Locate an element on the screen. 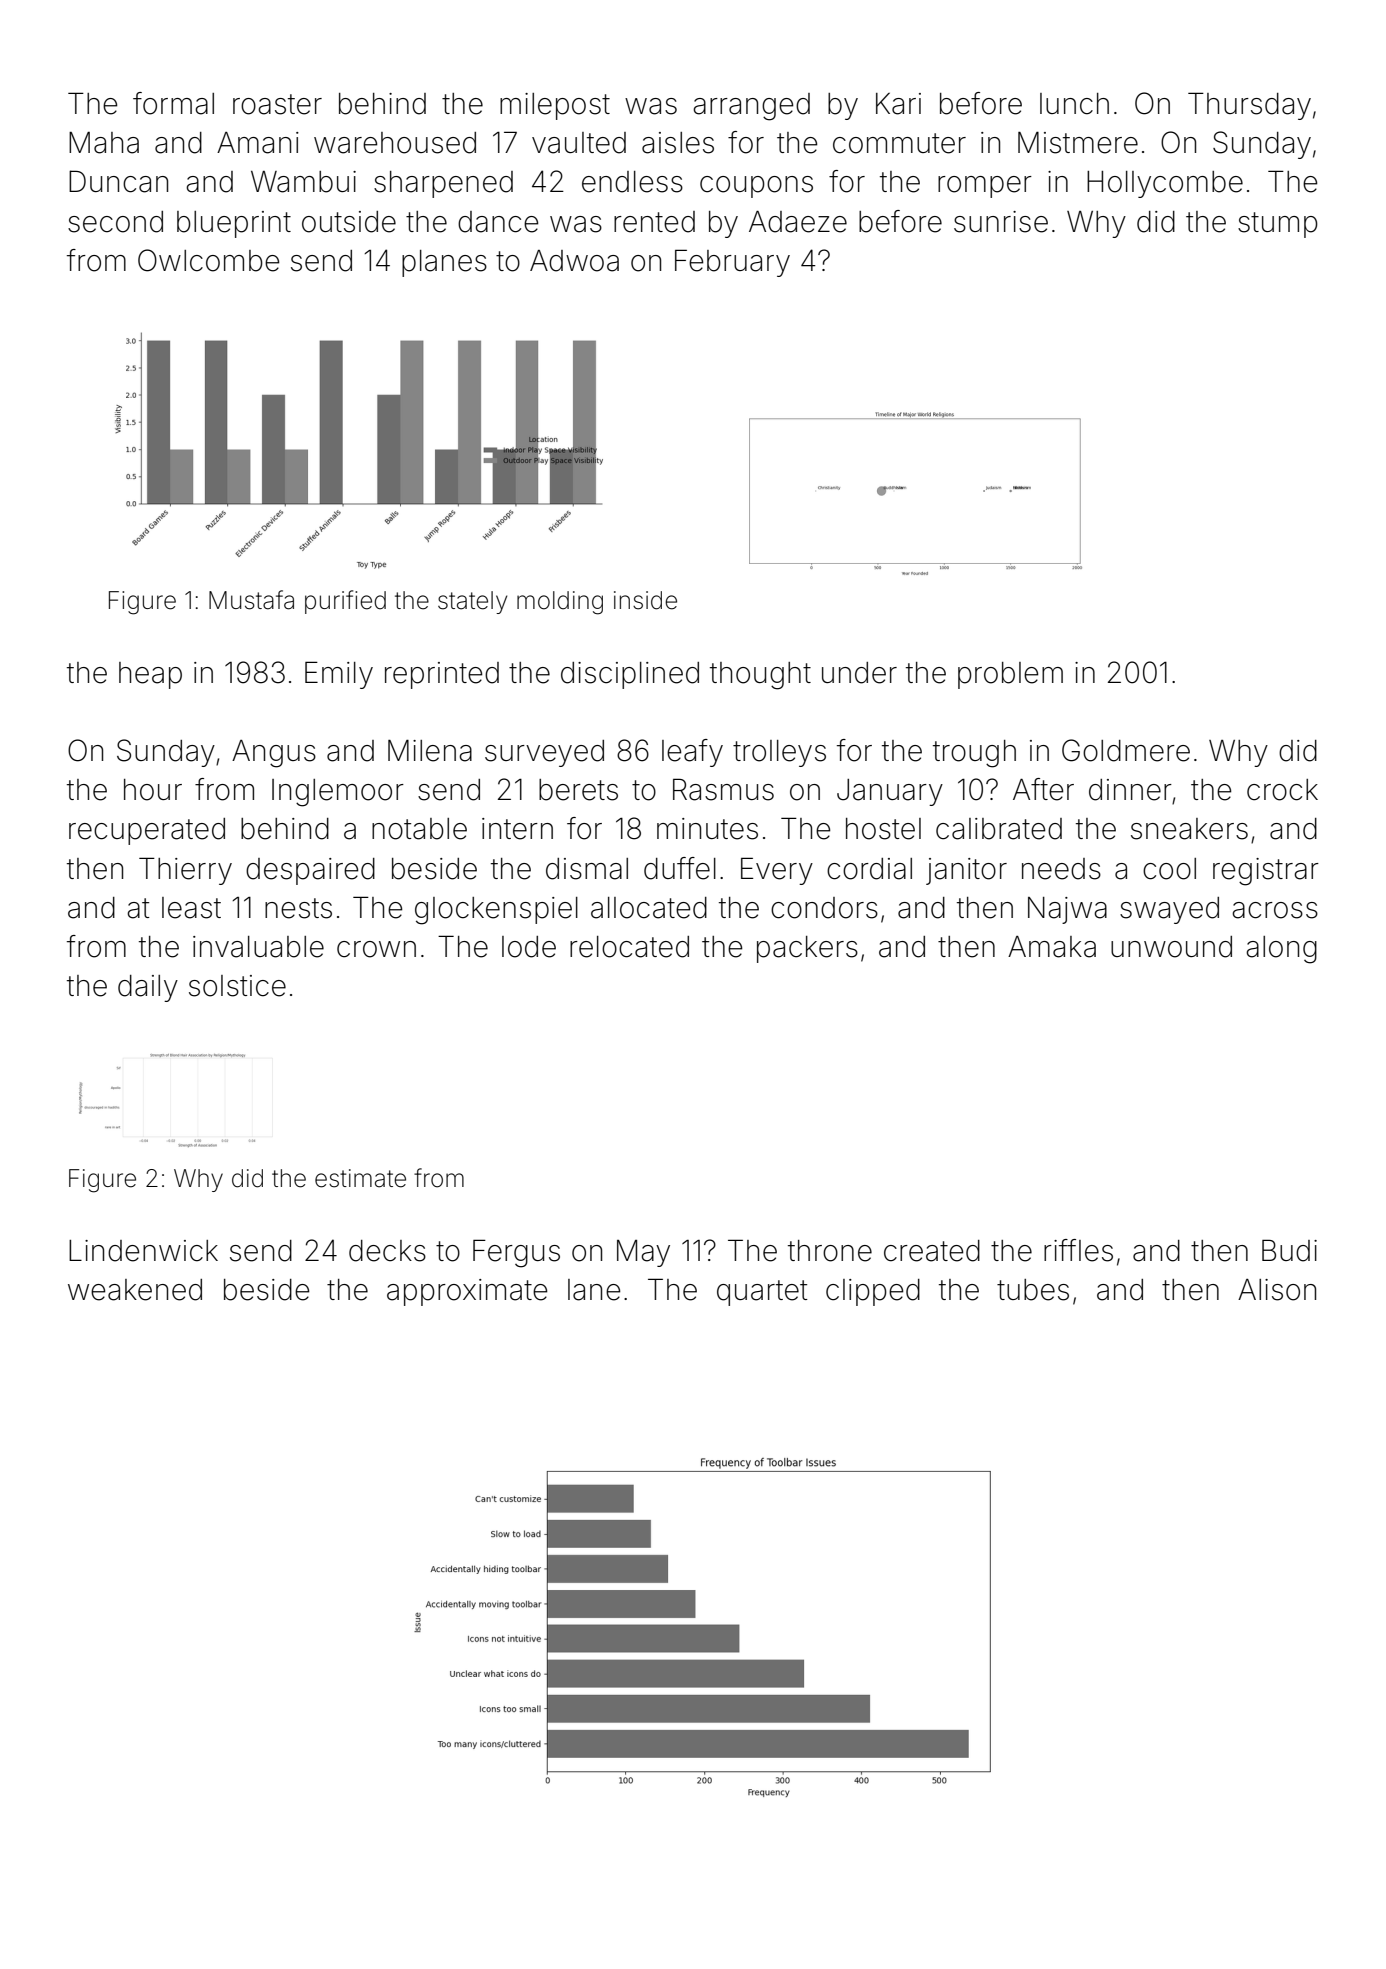  blueprint is located at coordinates (234, 224).
